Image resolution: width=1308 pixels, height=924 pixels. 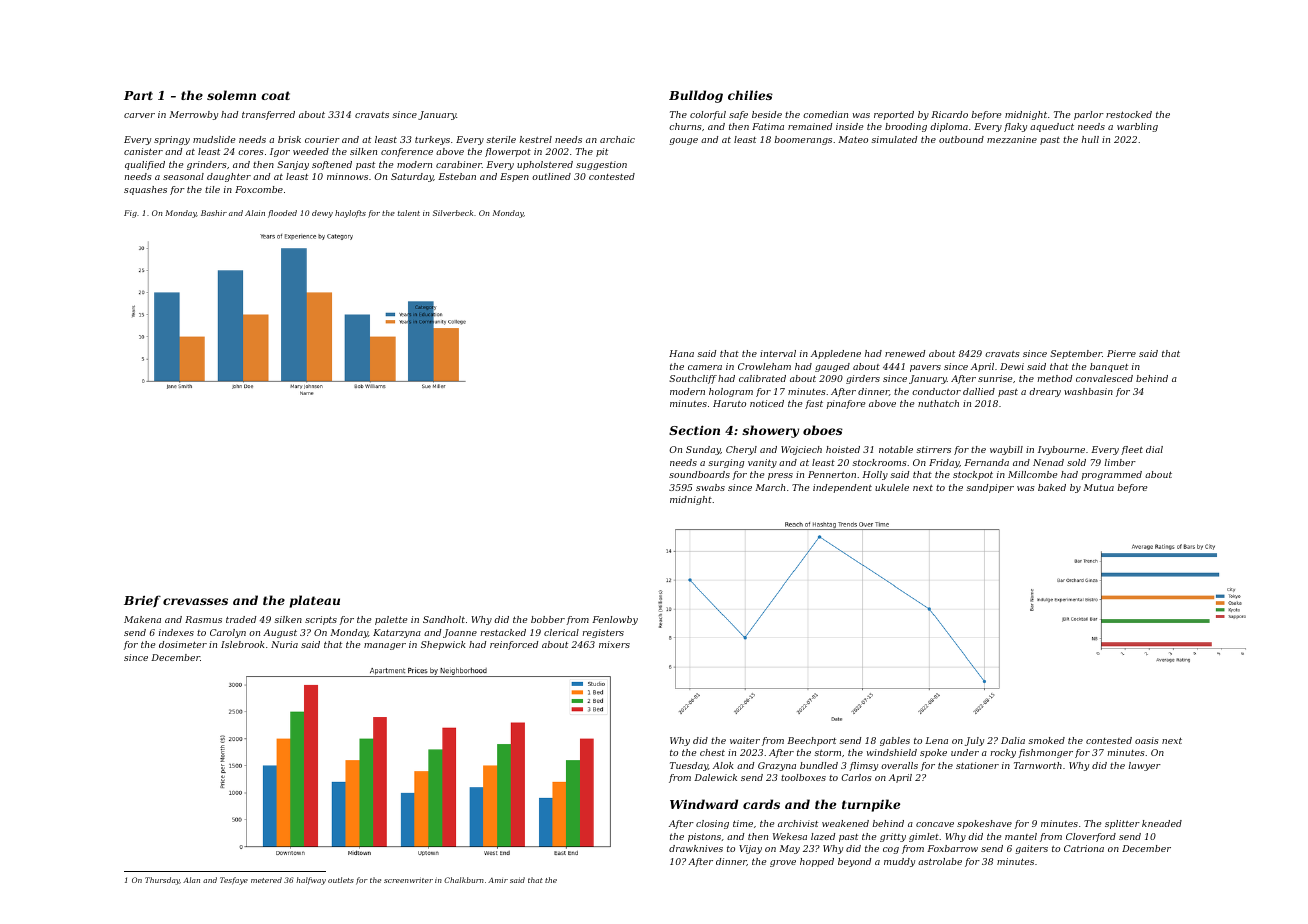 I want to click on Nuria, so click(x=284, y=644).
